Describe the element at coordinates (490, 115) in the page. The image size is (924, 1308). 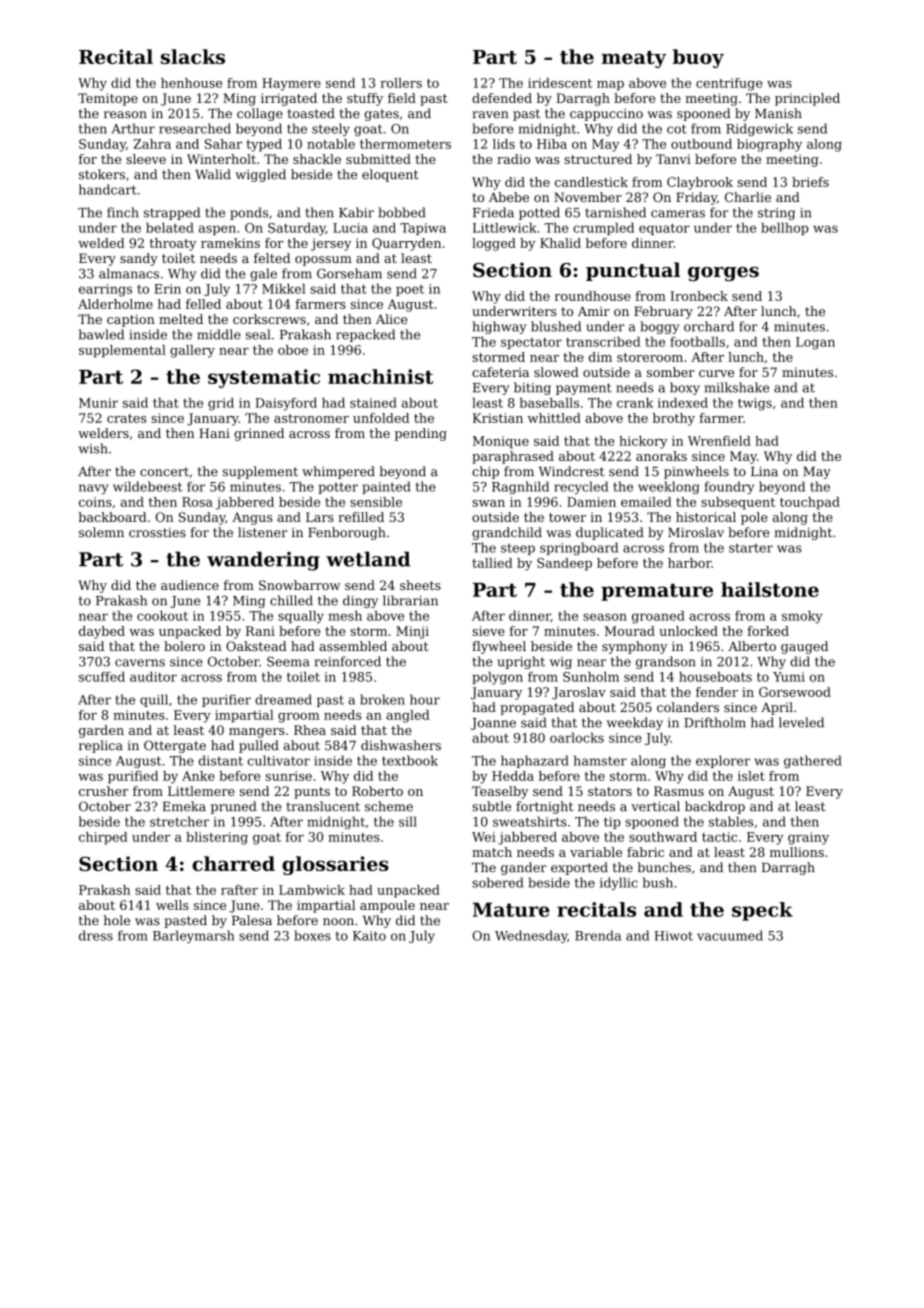
I see `raven` at that location.
